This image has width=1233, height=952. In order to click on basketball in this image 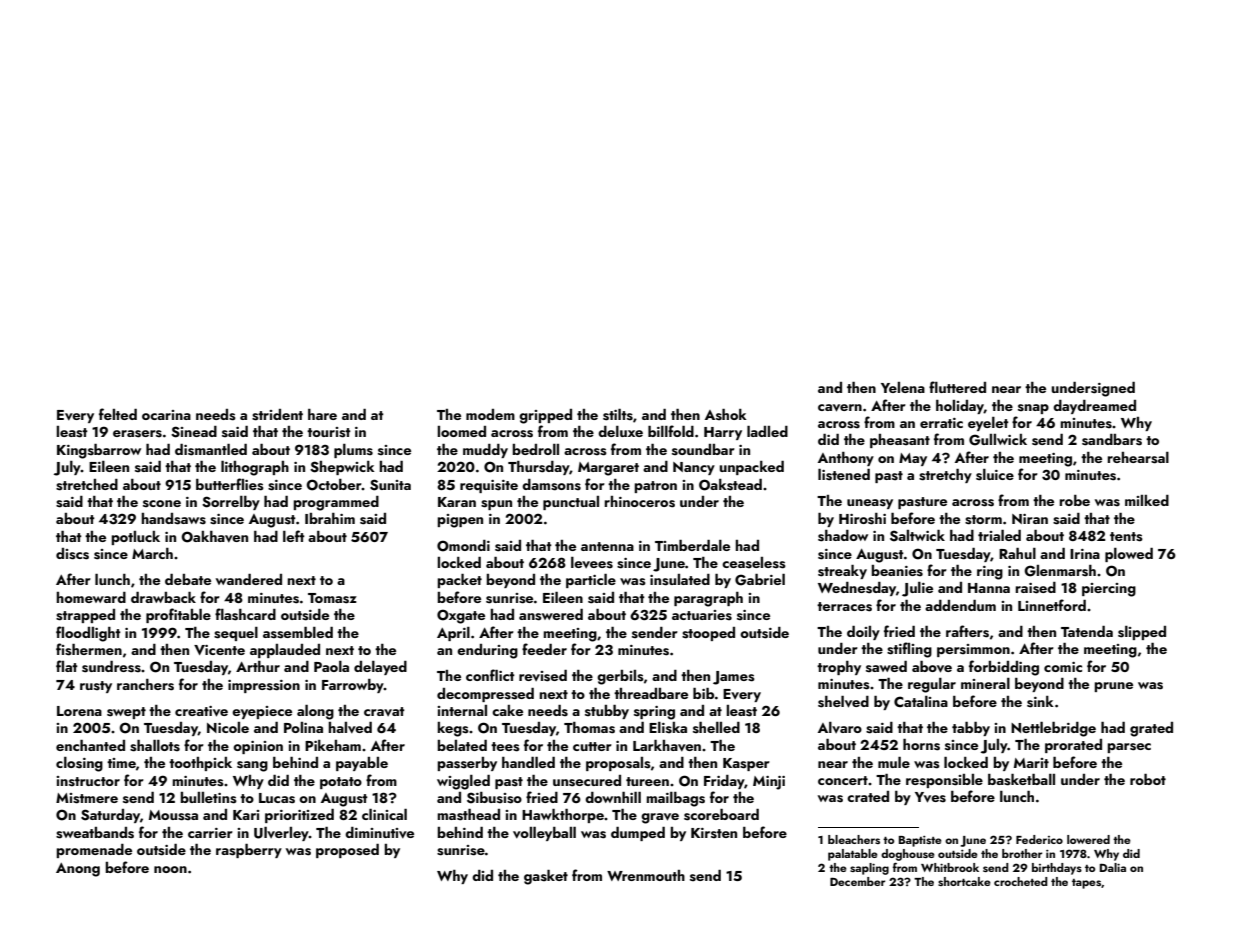, I will do `click(1021, 780)`.
